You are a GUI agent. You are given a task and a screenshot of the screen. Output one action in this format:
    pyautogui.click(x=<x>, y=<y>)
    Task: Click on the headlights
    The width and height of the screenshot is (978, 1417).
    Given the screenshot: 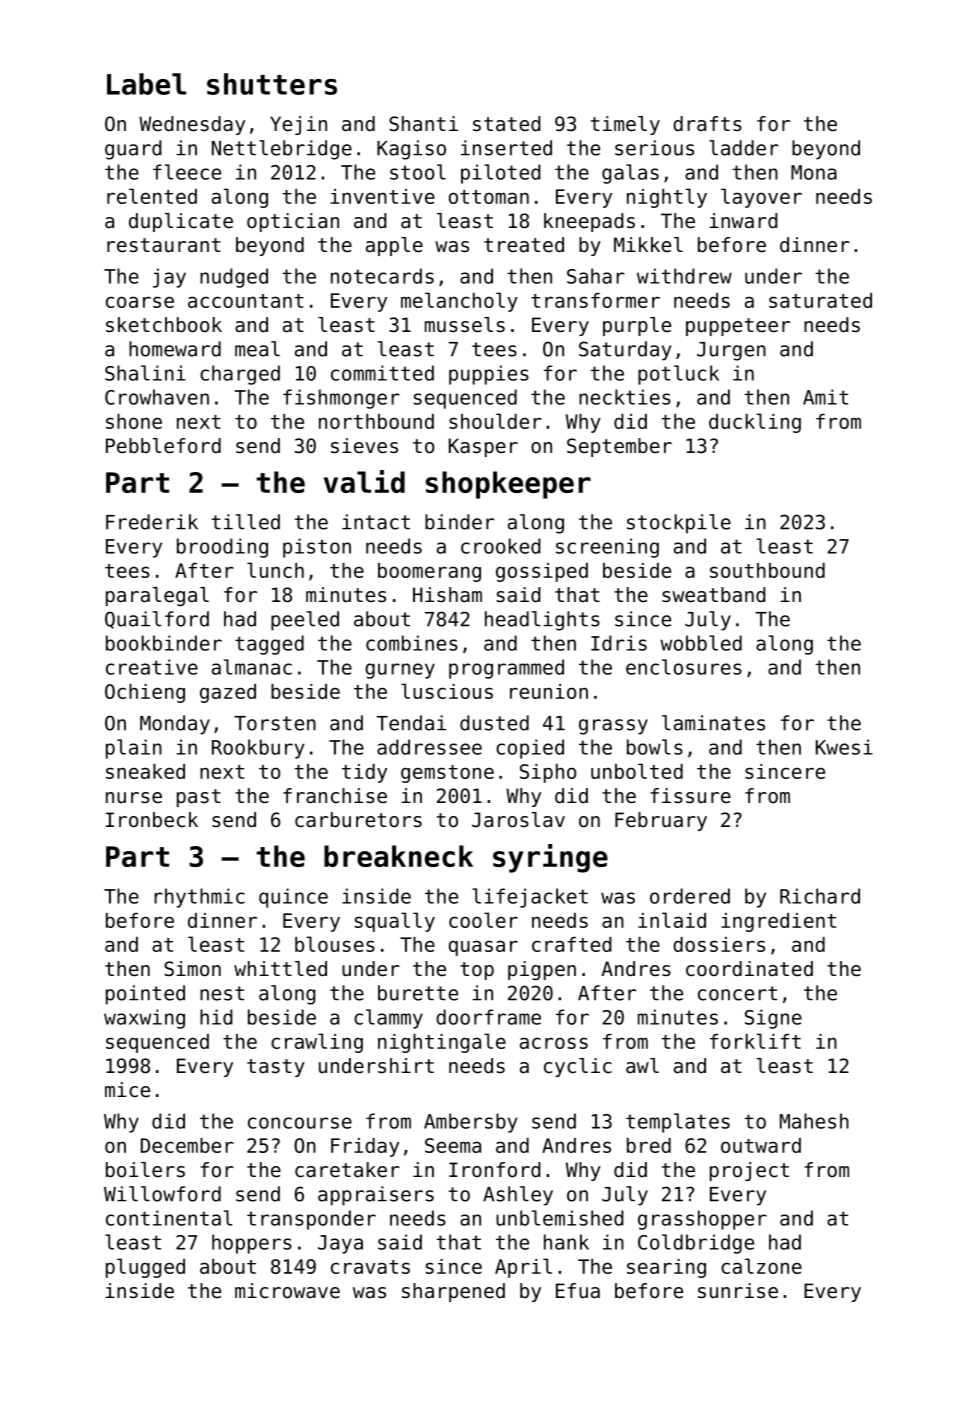 What is the action you would take?
    pyautogui.click(x=542, y=621)
